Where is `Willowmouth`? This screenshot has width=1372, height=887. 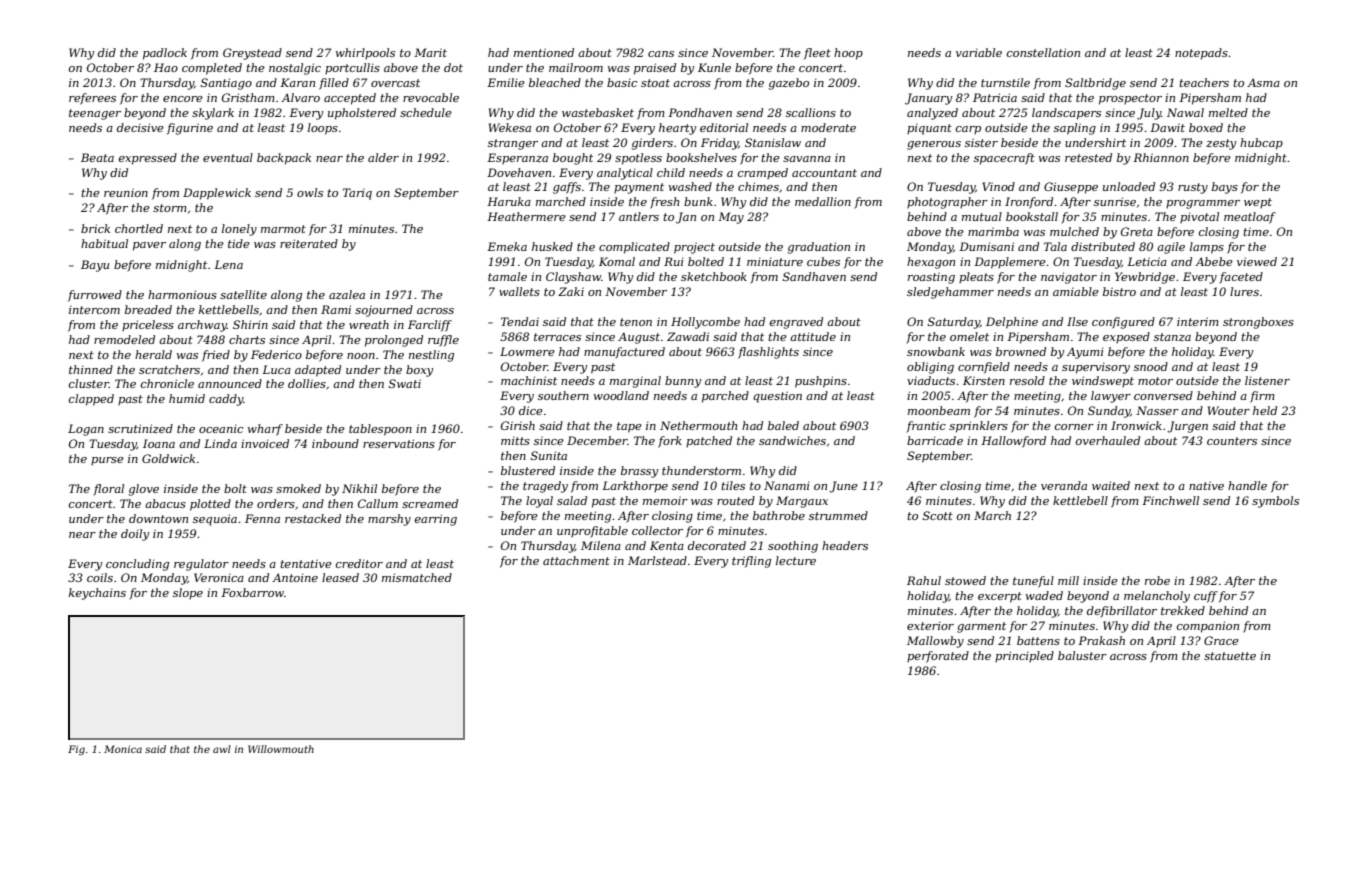 Willowmouth is located at coordinates (281, 749).
